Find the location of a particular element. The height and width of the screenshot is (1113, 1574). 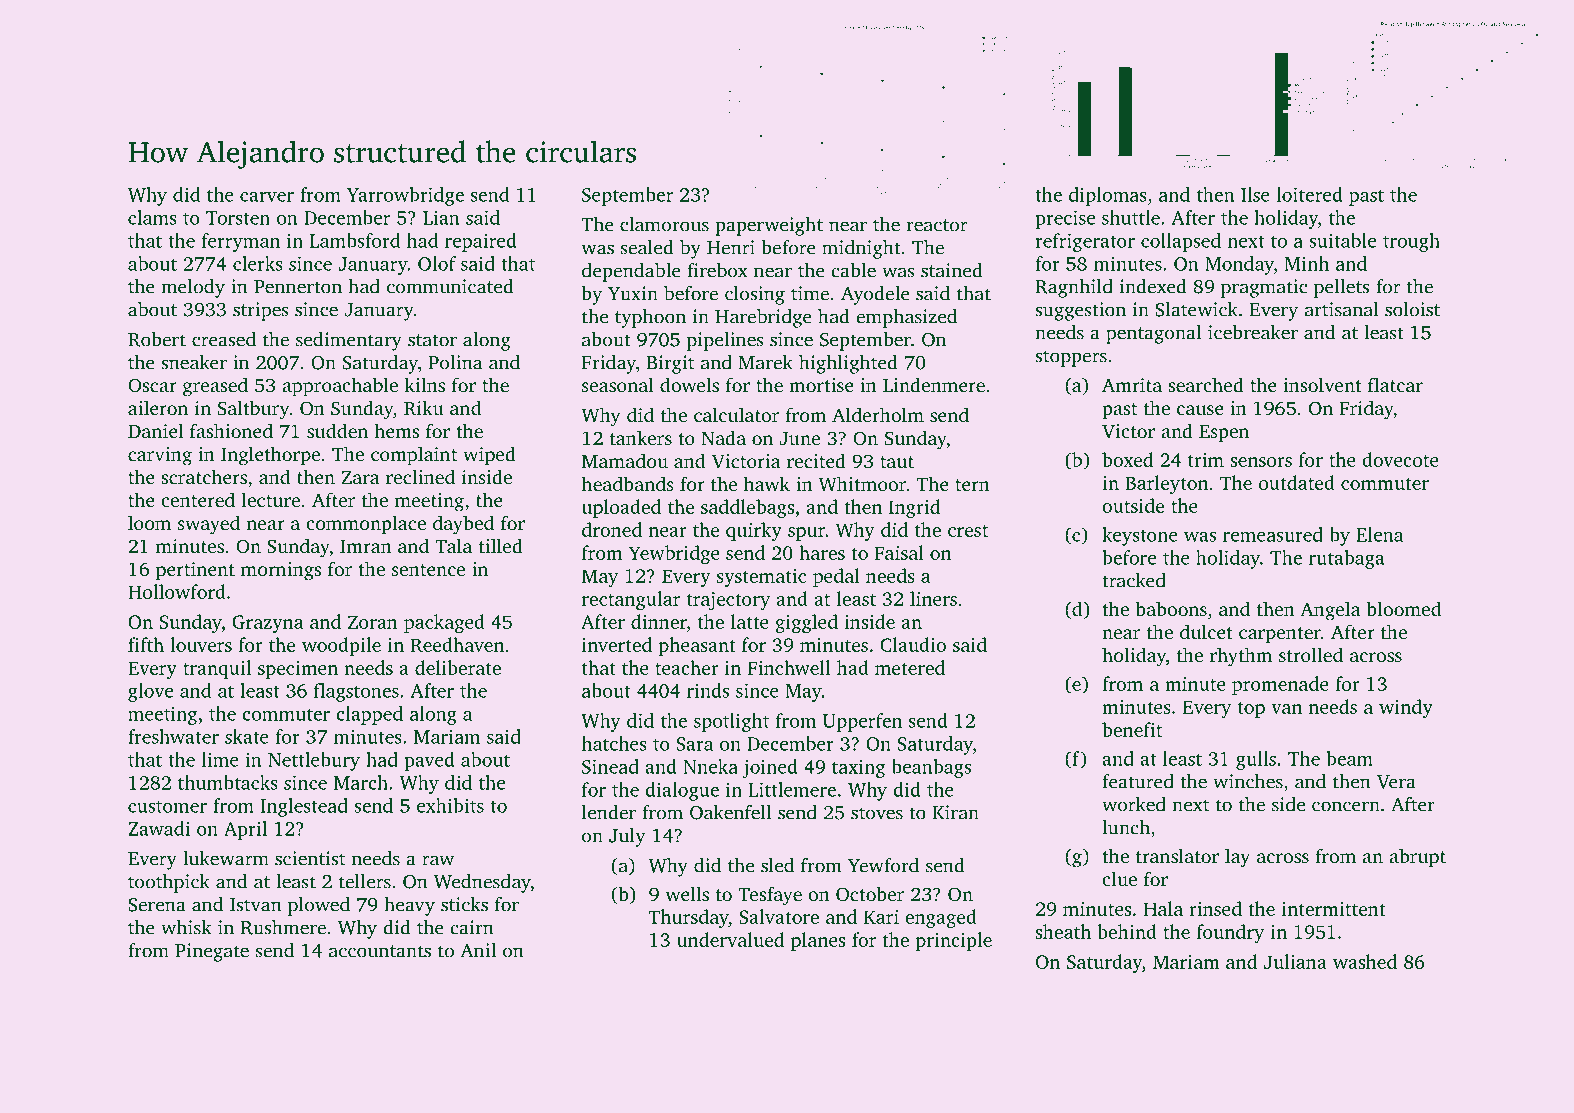

raw is located at coordinates (438, 860).
